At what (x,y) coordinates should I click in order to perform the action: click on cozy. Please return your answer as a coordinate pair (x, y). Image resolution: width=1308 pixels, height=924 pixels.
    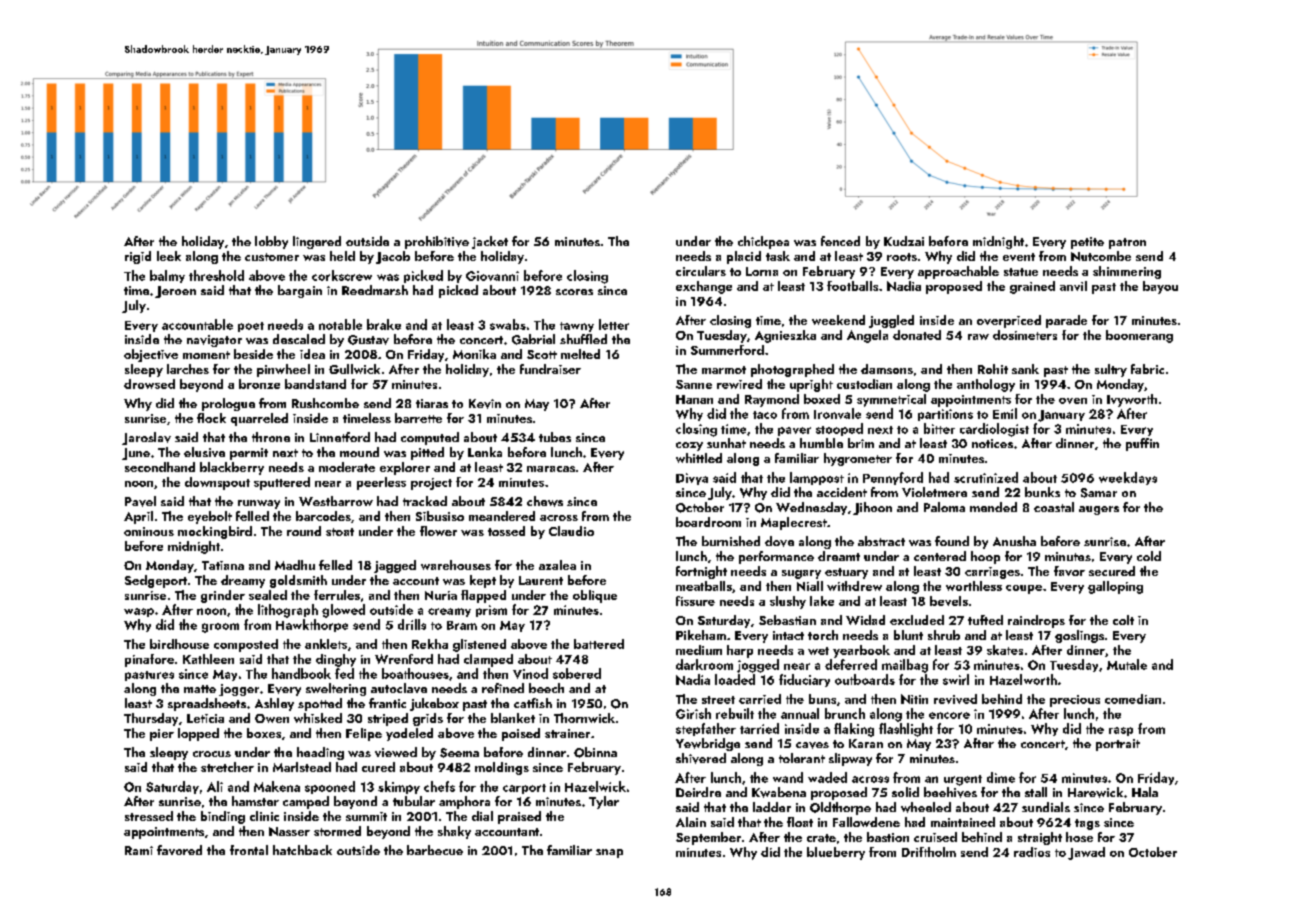
    Looking at the image, I should click on (689, 446).
